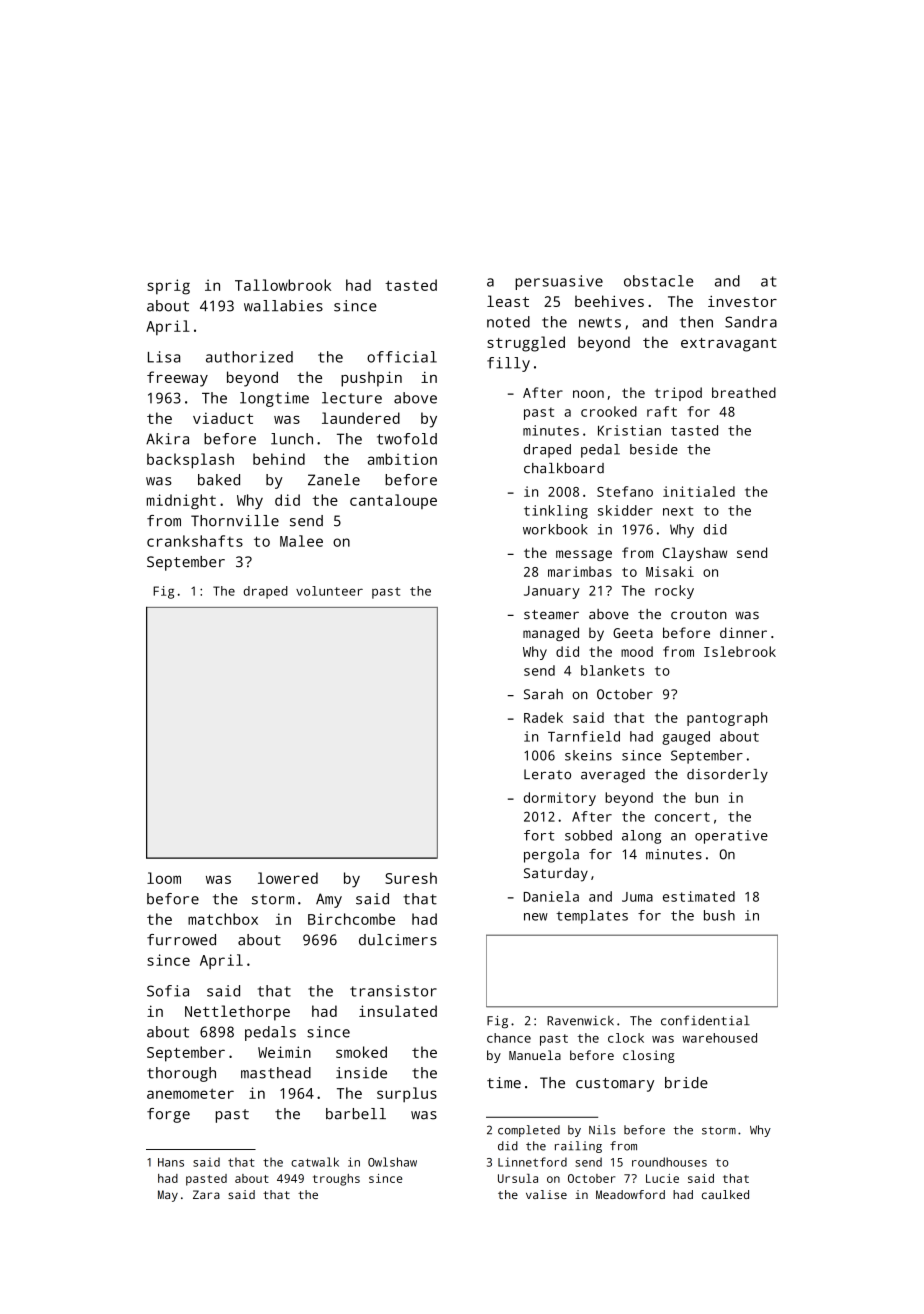 Image resolution: width=924 pixels, height=1314 pixels. What do you see at coordinates (206, 1194) in the screenshot?
I see `Zara` at bounding box center [206, 1194].
